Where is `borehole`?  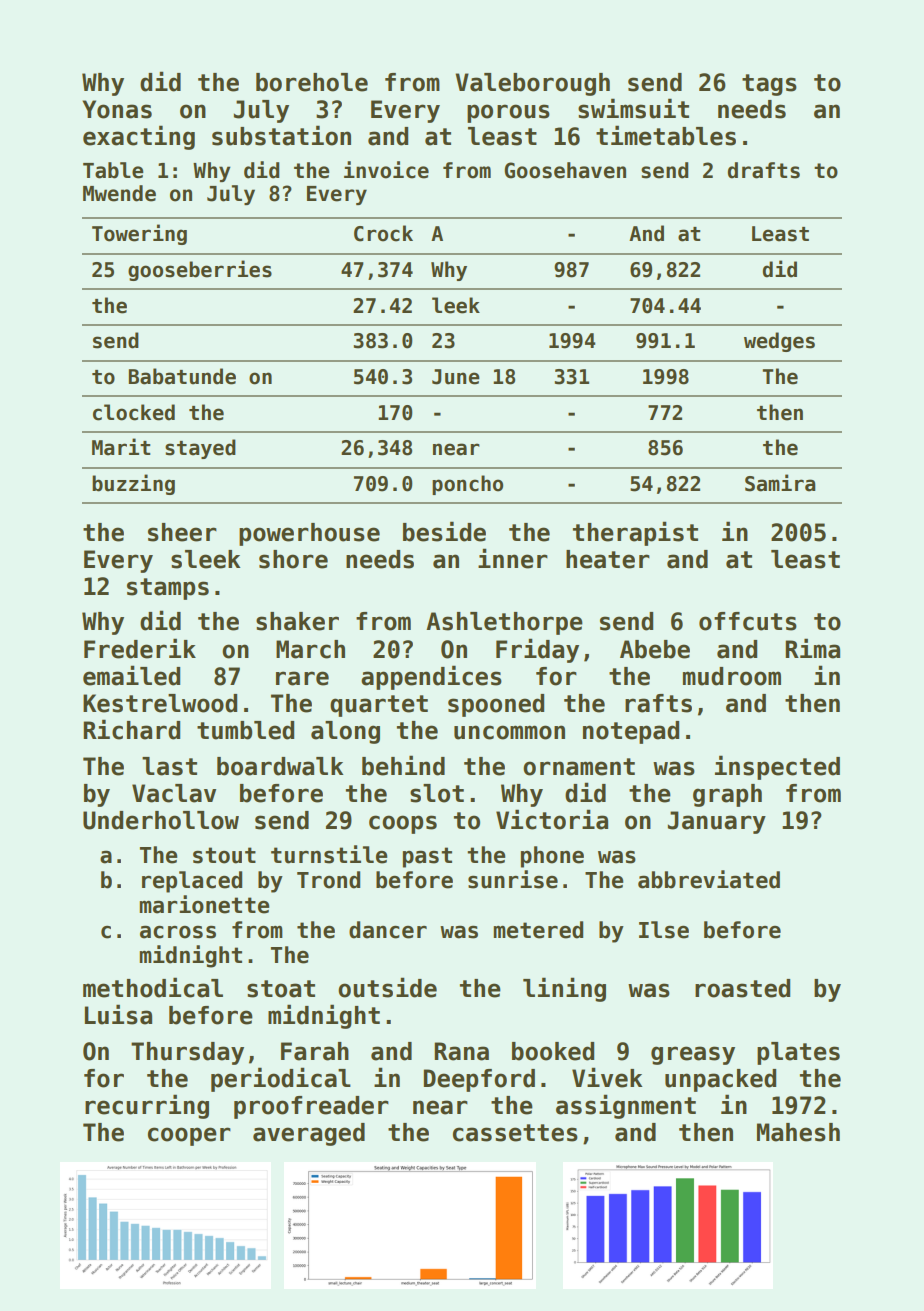
borehole is located at coordinates (312, 82).
